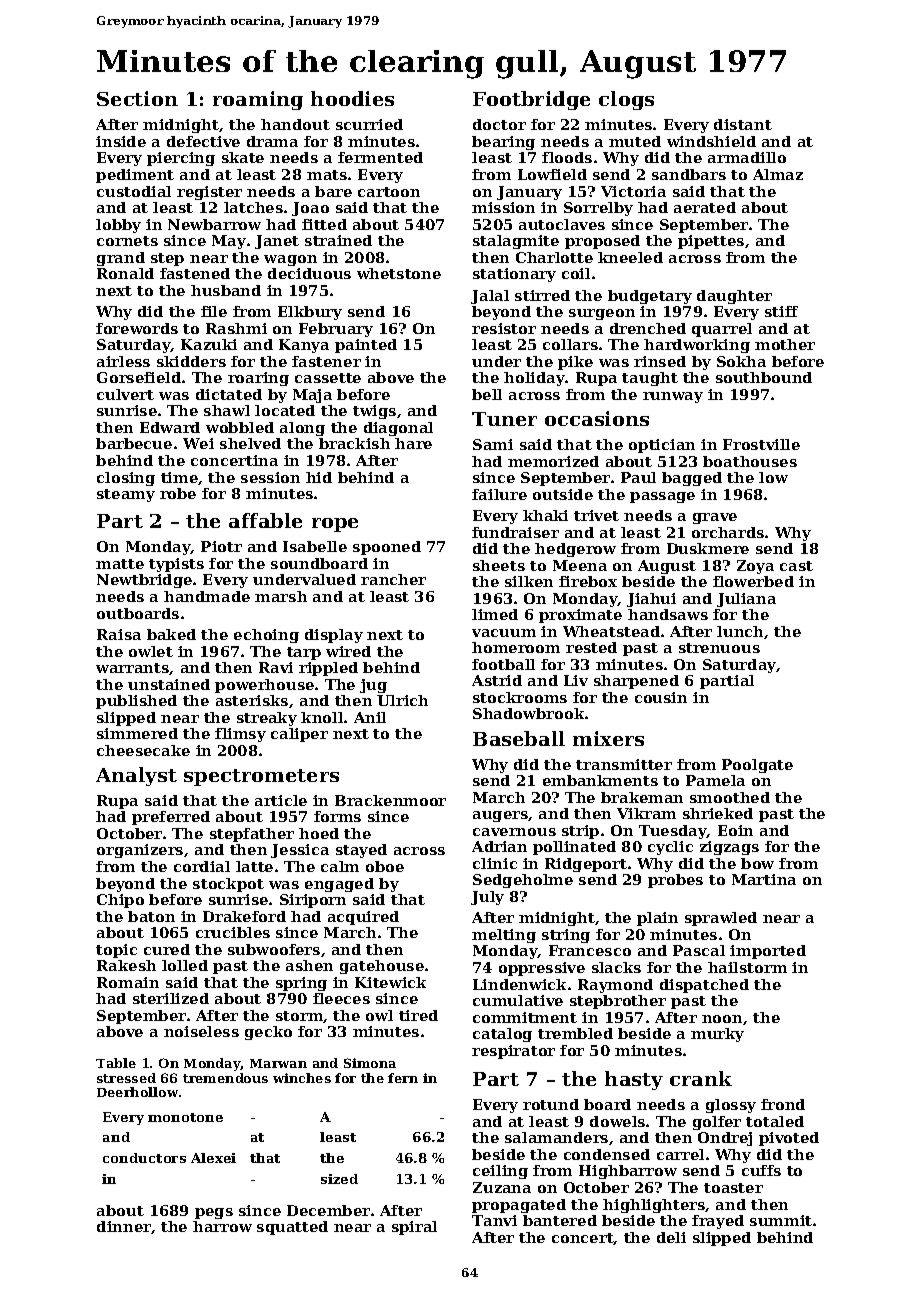 The height and width of the screenshot is (1308, 924). What do you see at coordinates (531, 100) in the screenshot?
I see `Footbridge` at bounding box center [531, 100].
